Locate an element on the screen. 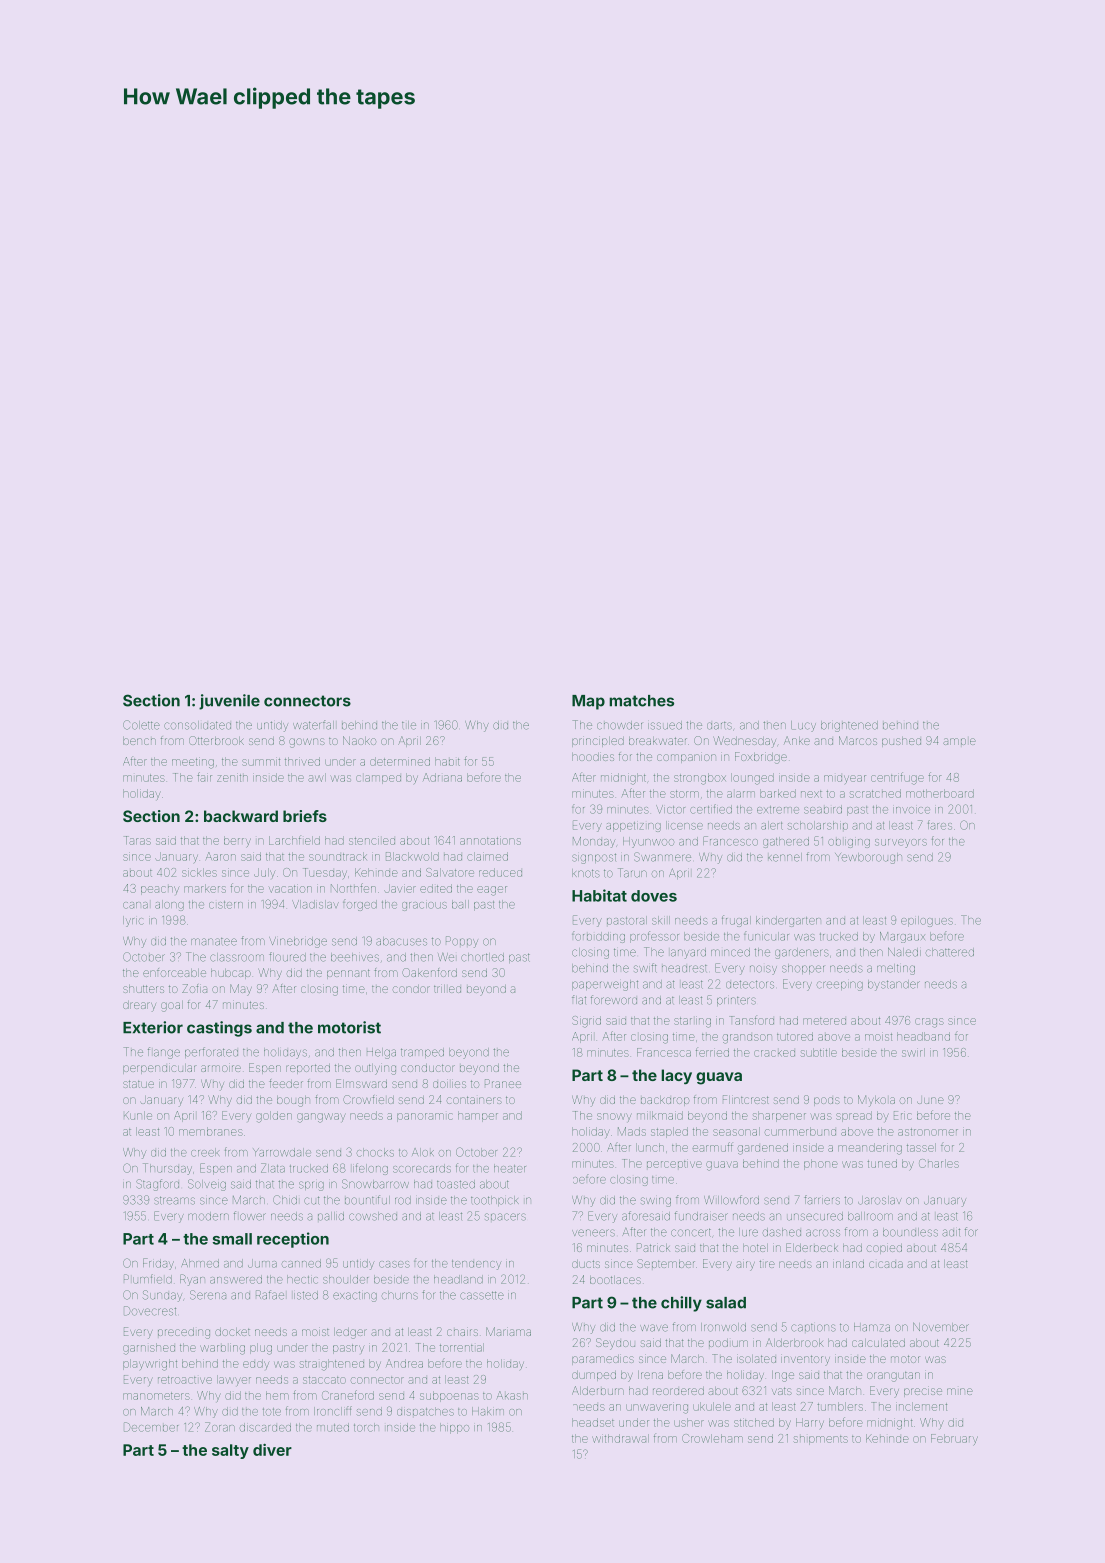 This screenshot has width=1105, height=1563. Francesca is located at coordinates (664, 1052).
